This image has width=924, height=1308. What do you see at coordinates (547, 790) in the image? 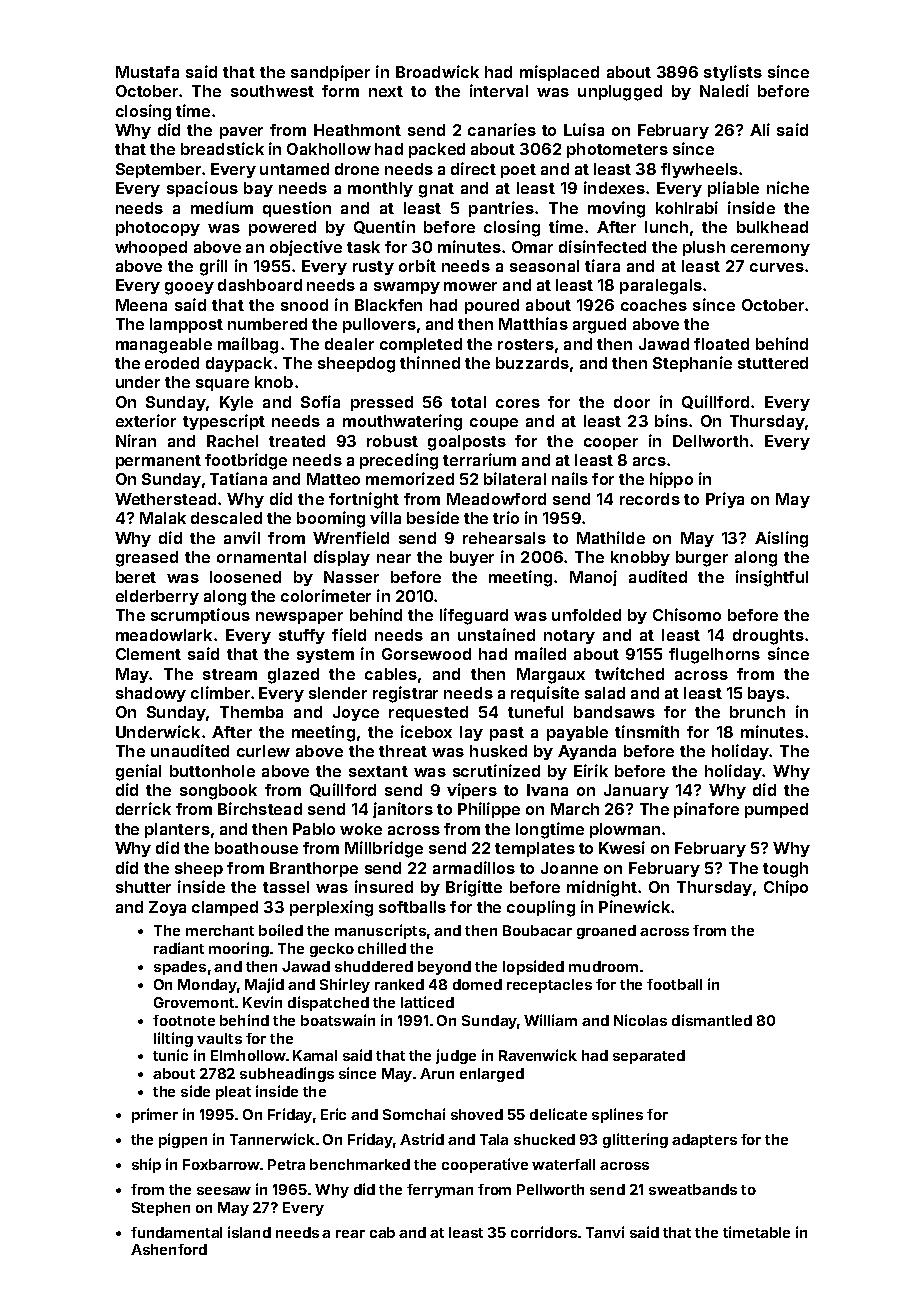
I see `Ivana` at bounding box center [547, 790].
